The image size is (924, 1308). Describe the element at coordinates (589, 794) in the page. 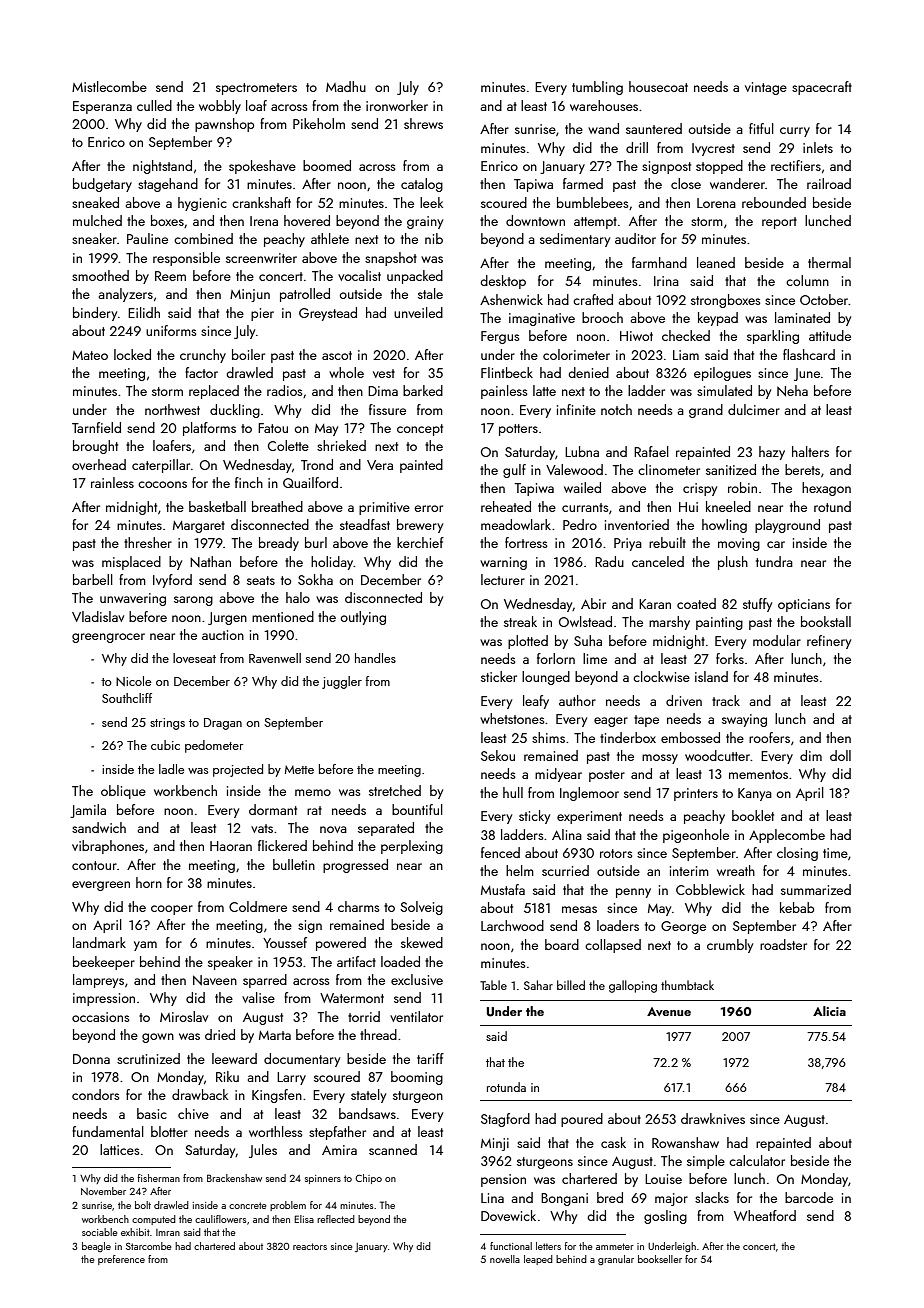

I see `Inglemoor` at that location.
